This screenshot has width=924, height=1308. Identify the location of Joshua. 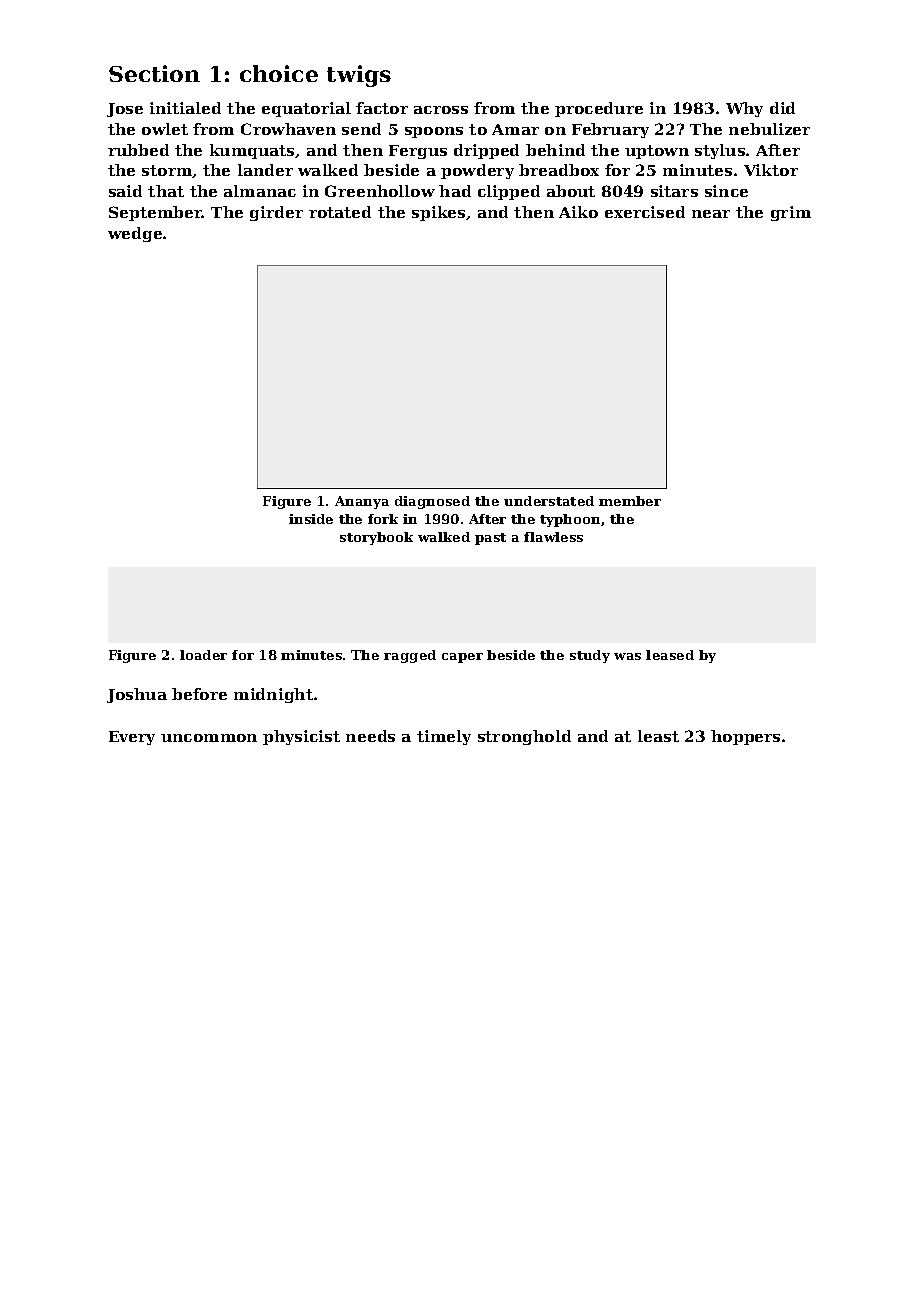
(137, 695).
